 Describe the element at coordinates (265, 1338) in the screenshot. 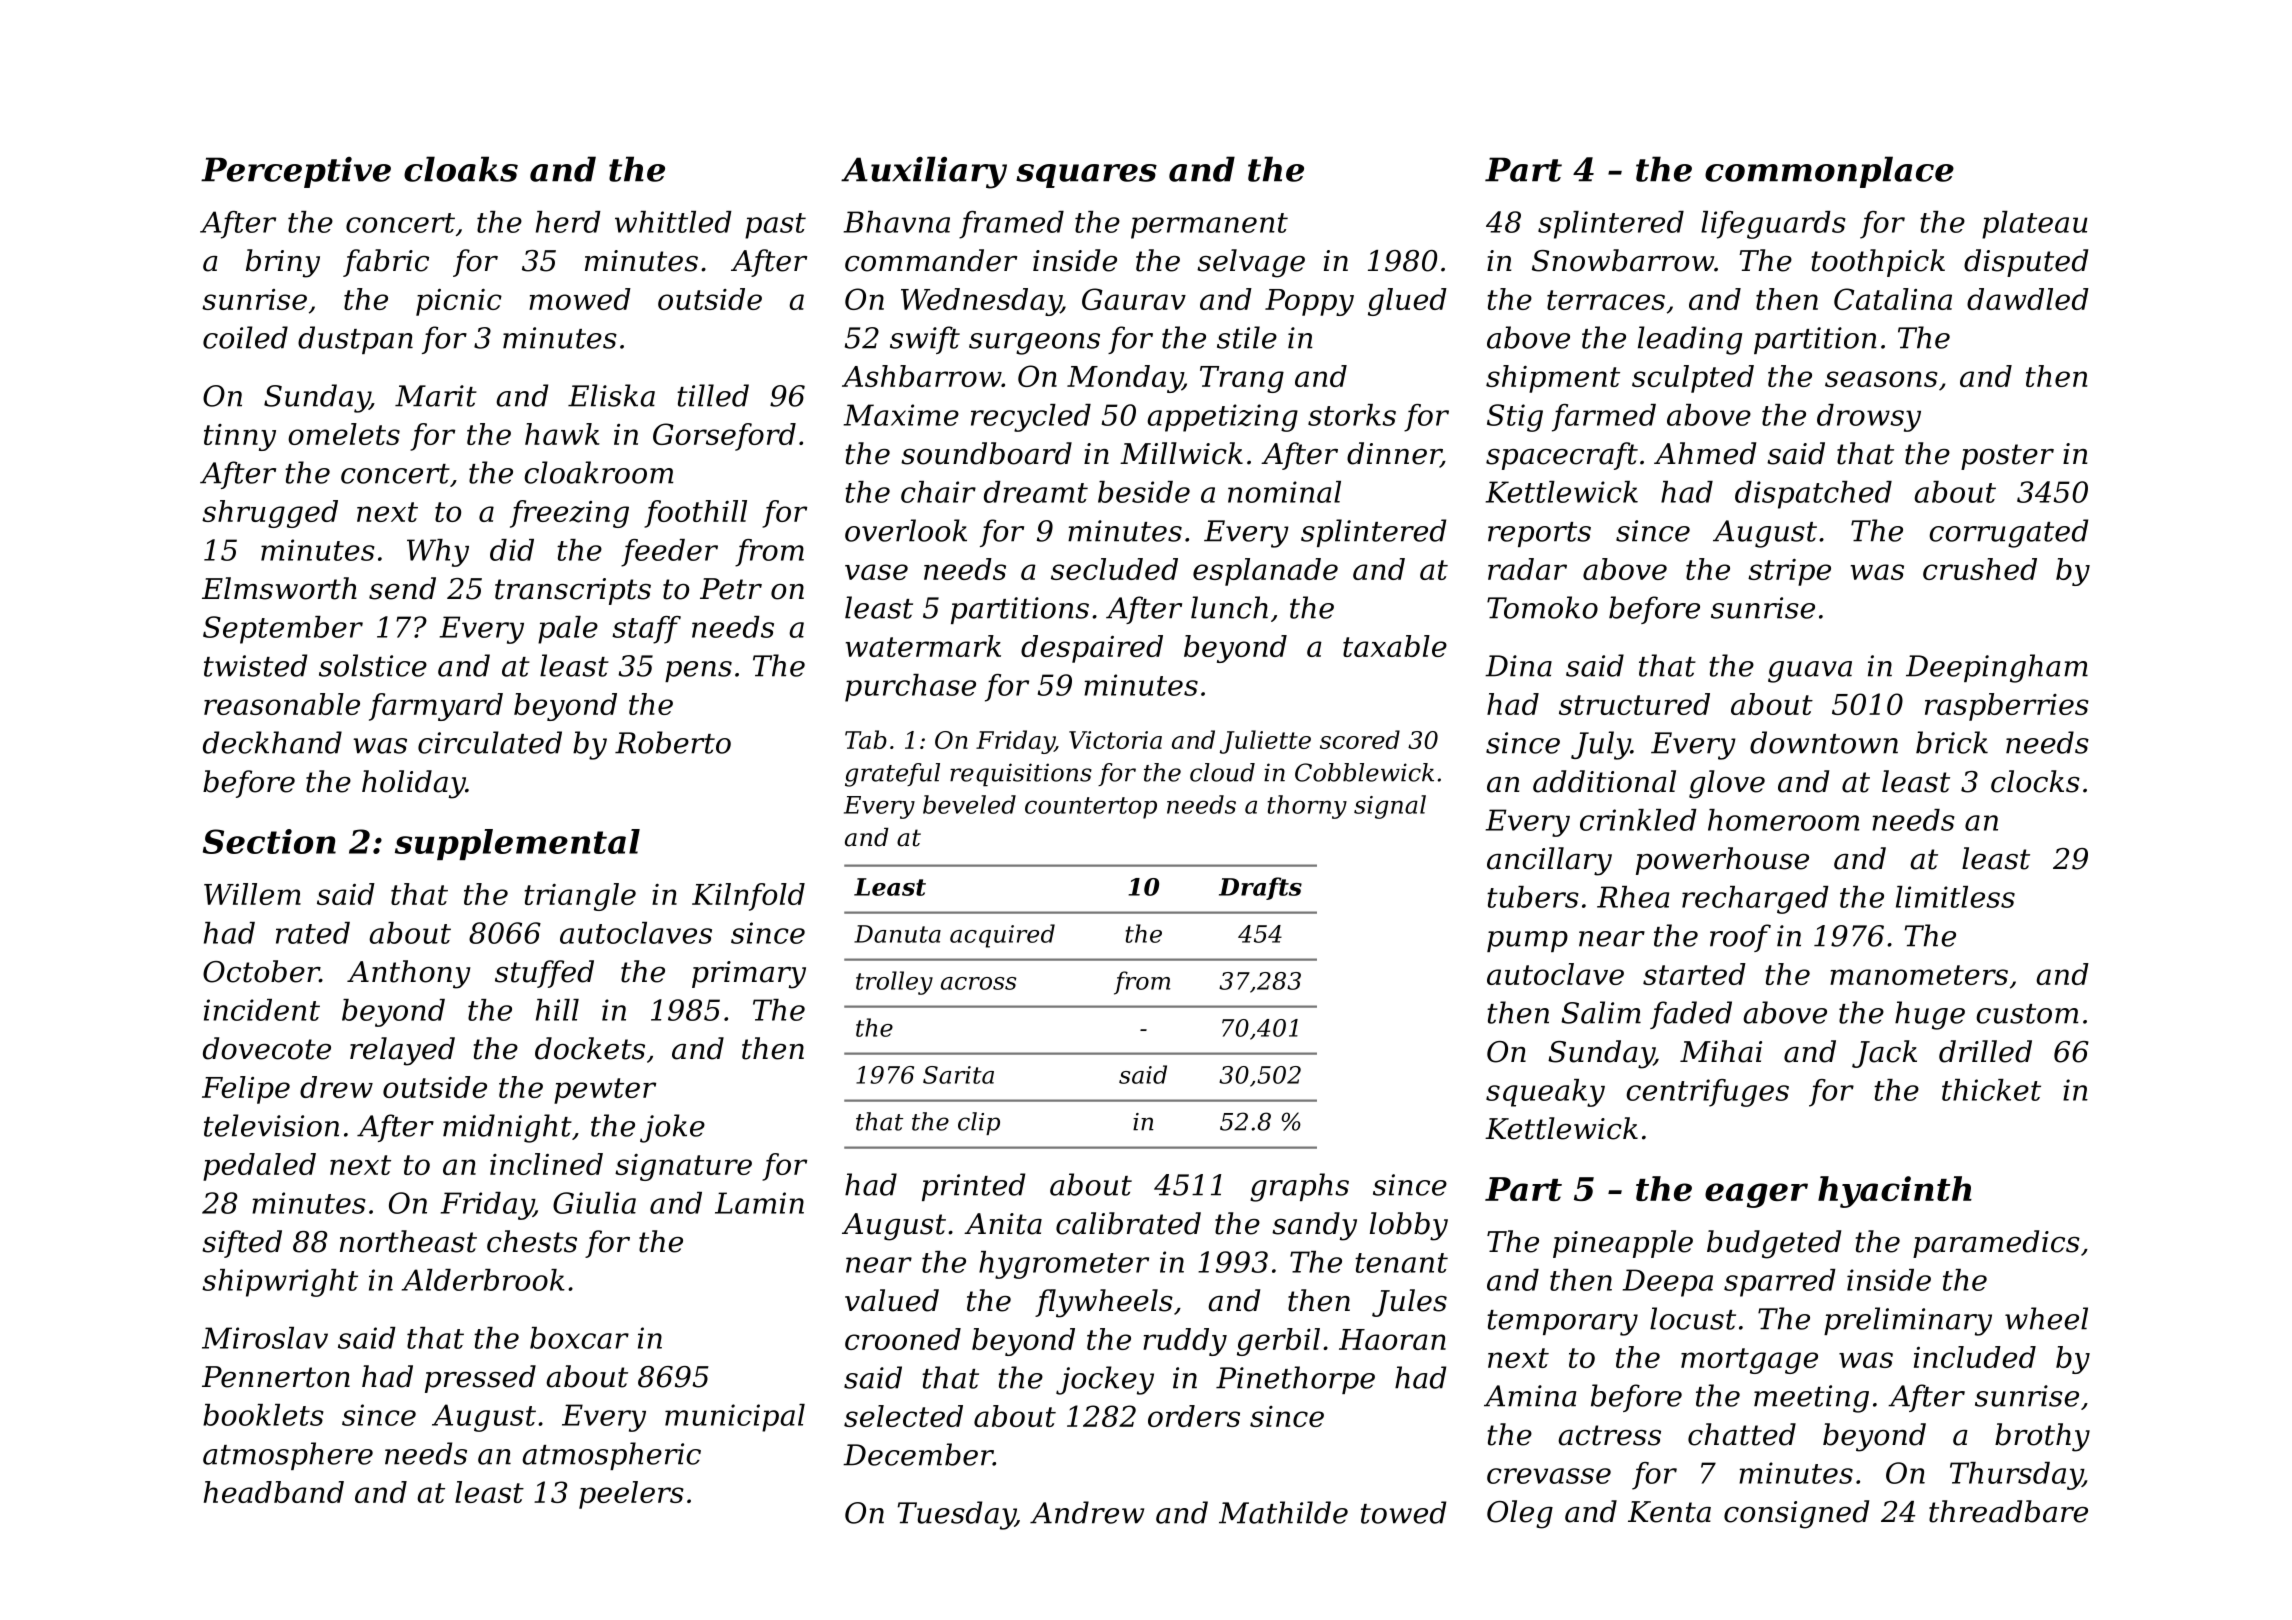

I see `Miroslav` at that location.
